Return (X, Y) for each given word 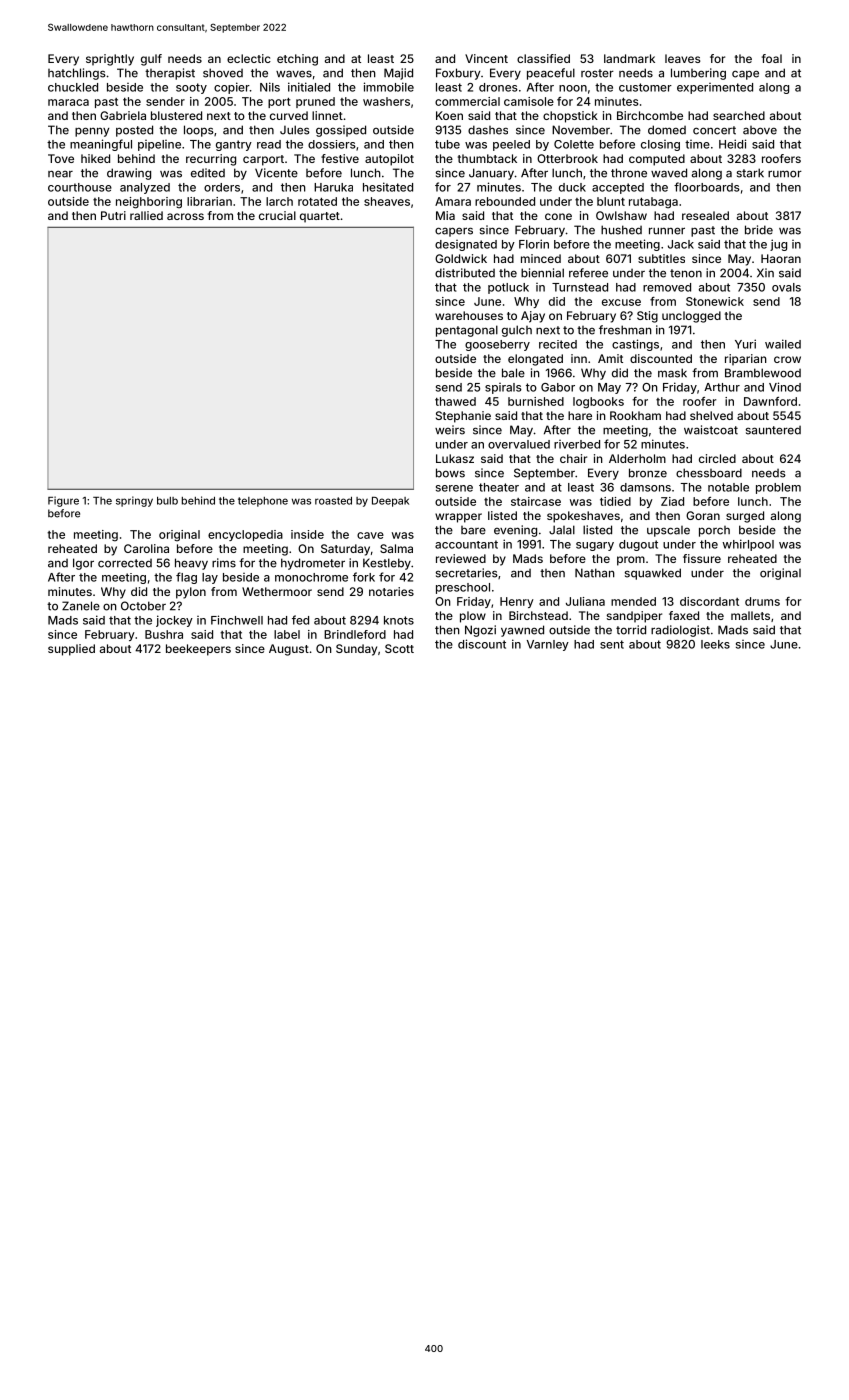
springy (134, 501)
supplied (71, 650)
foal (772, 58)
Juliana (585, 601)
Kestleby (387, 564)
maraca (68, 102)
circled (717, 458)
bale (513, 373)
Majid (398, 74)
